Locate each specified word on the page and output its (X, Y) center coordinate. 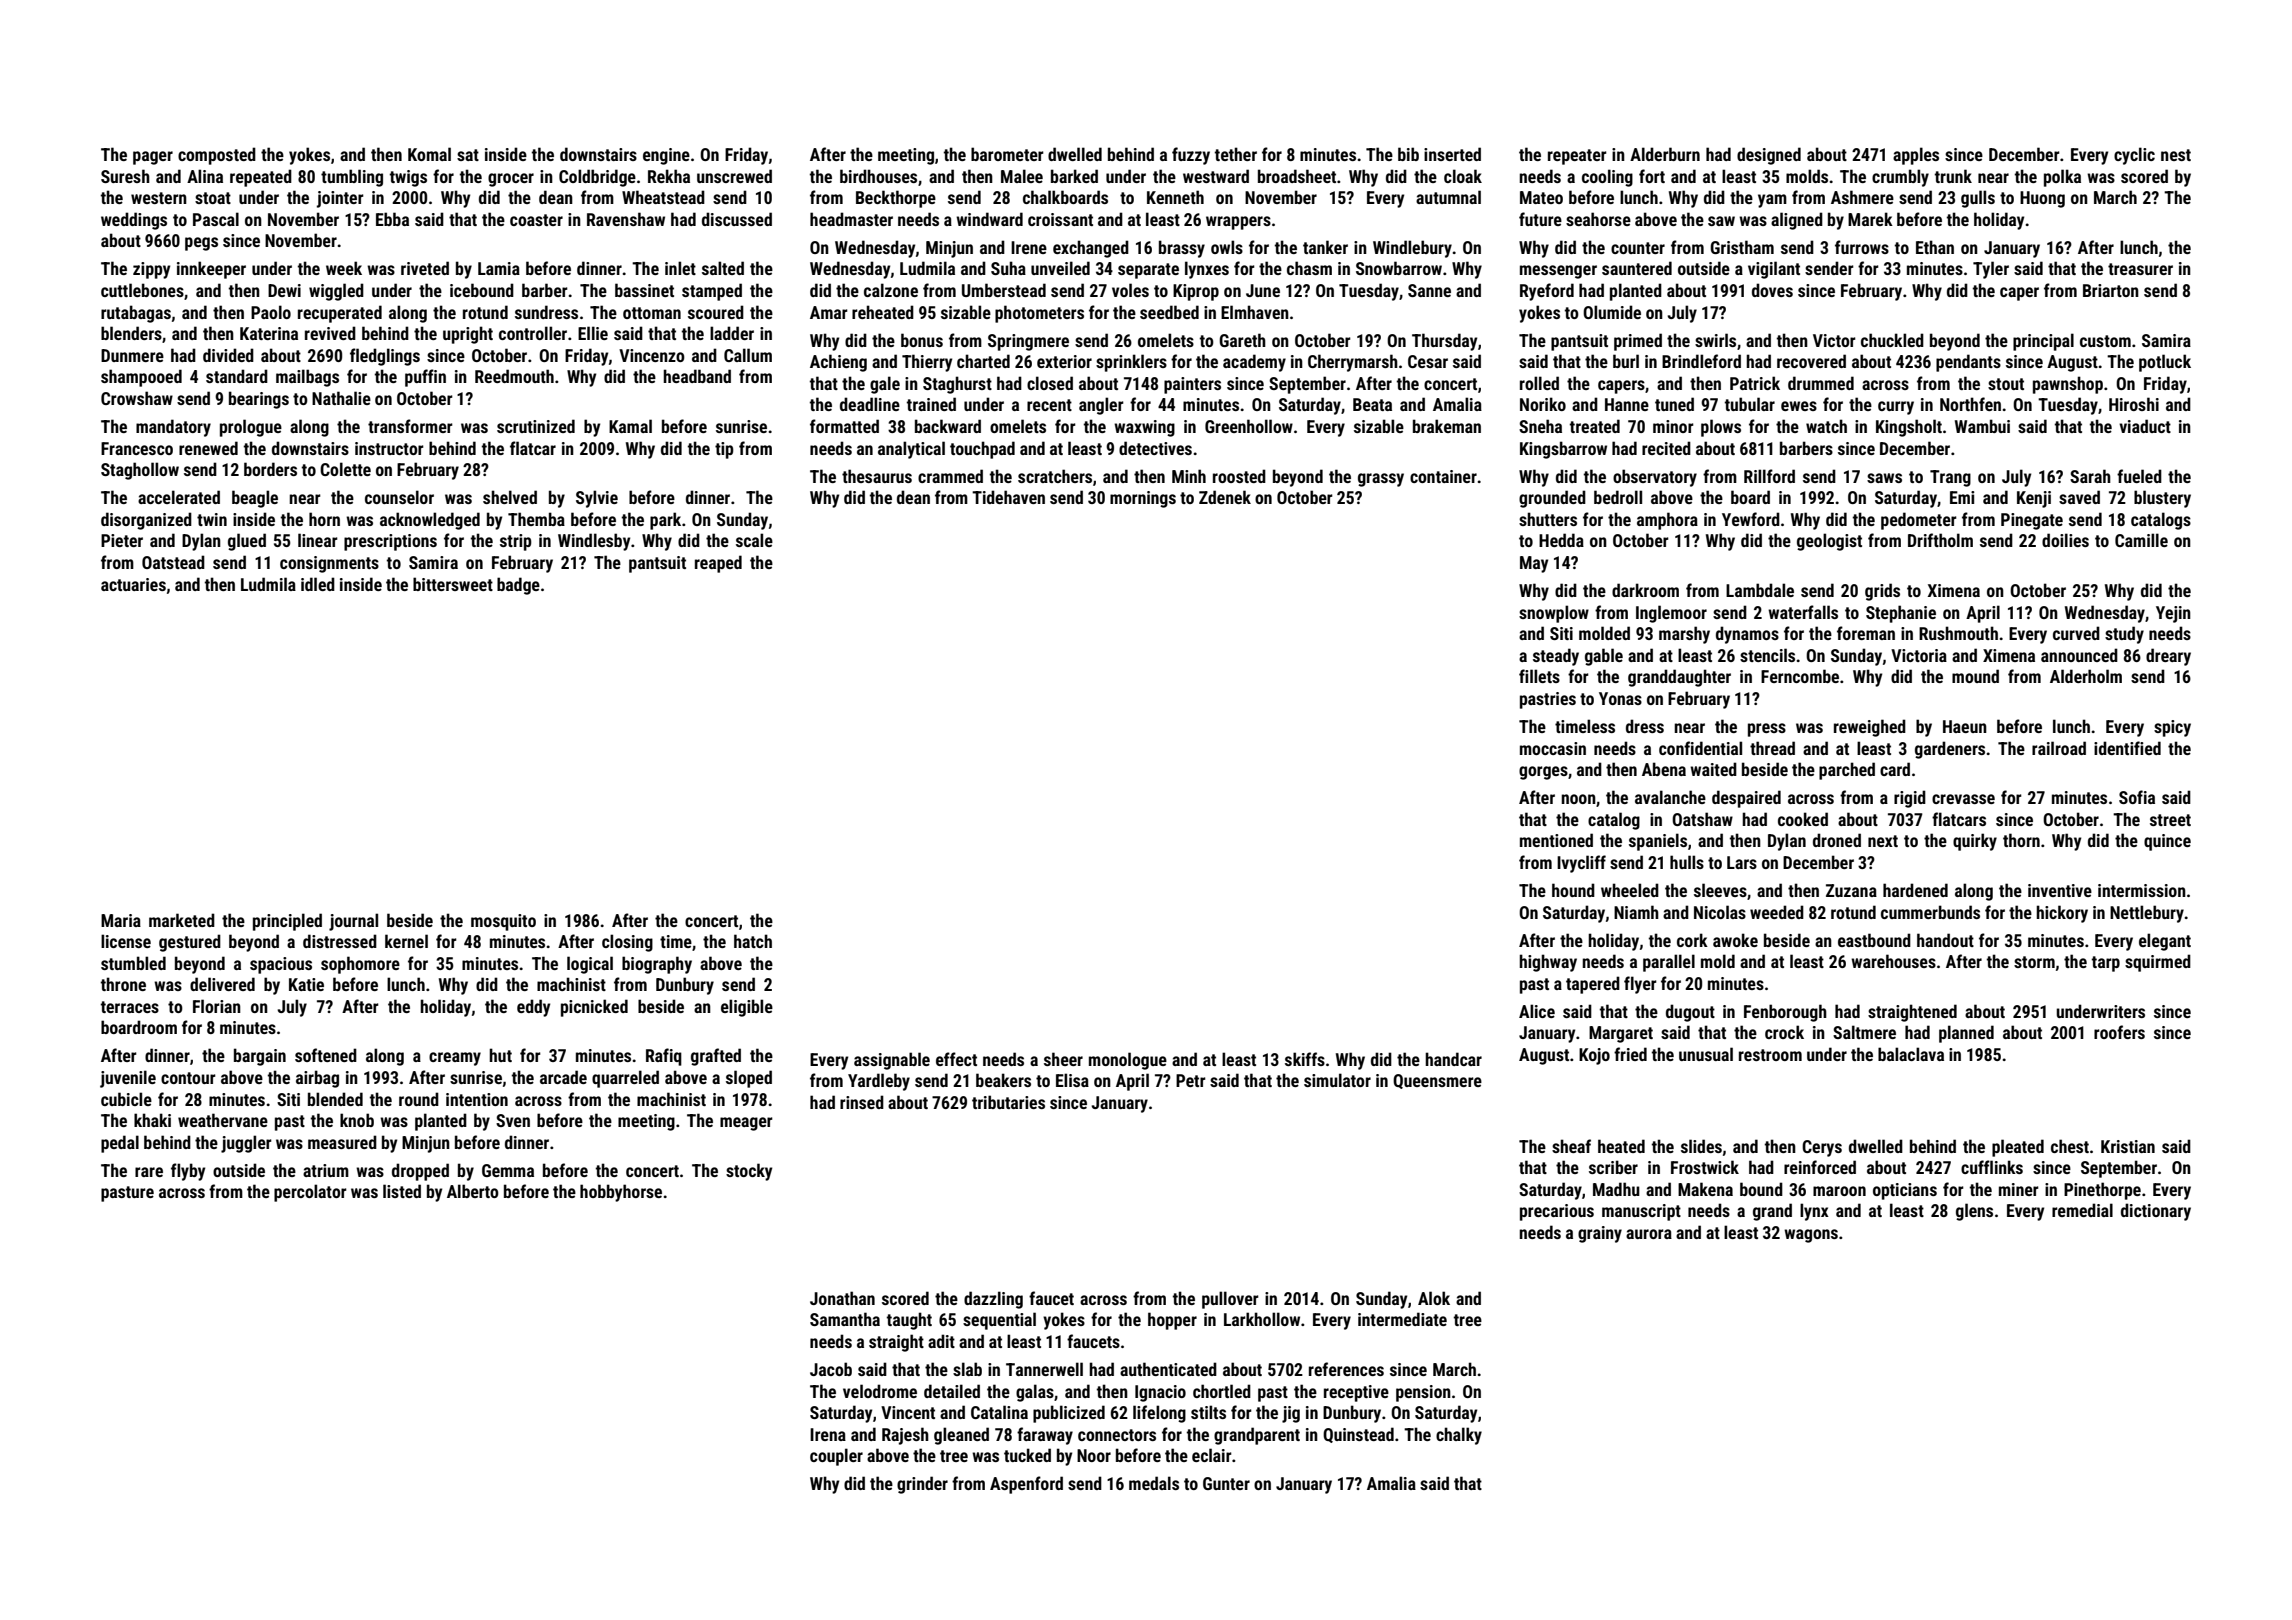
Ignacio (1160, 1393)
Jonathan (842, 1298)
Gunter (1226, 1483)
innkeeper (211, 270)
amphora (1667, 521)
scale (754, 540)
